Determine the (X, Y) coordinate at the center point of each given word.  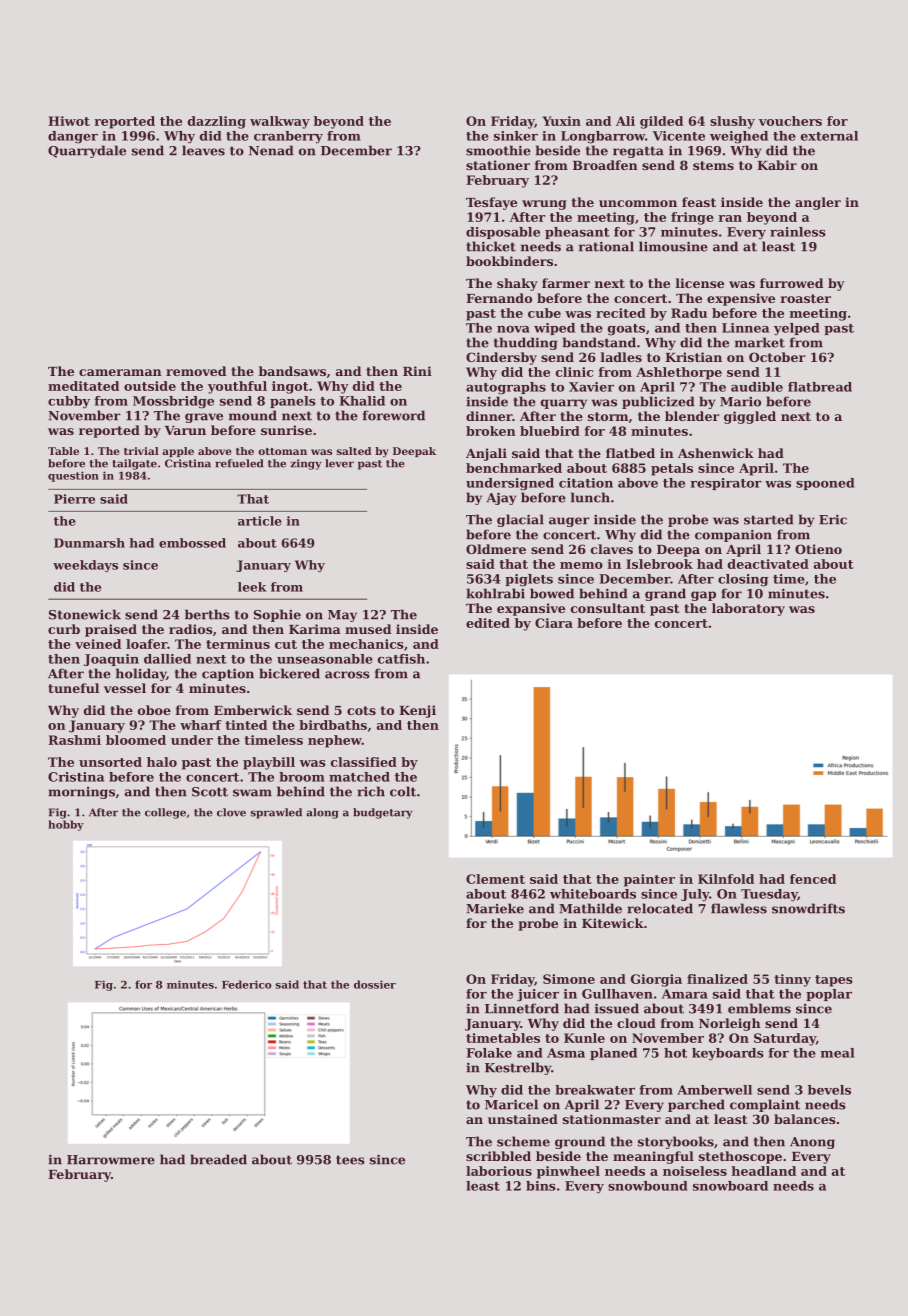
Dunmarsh (89, 543)
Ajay (501, 498)
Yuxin (561, 121)
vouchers (790, 121)
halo (162, 762)
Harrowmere (111, 1160)
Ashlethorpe (679, 373)
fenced (813, 879)
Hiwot (69, 121)
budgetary (383, 813)
